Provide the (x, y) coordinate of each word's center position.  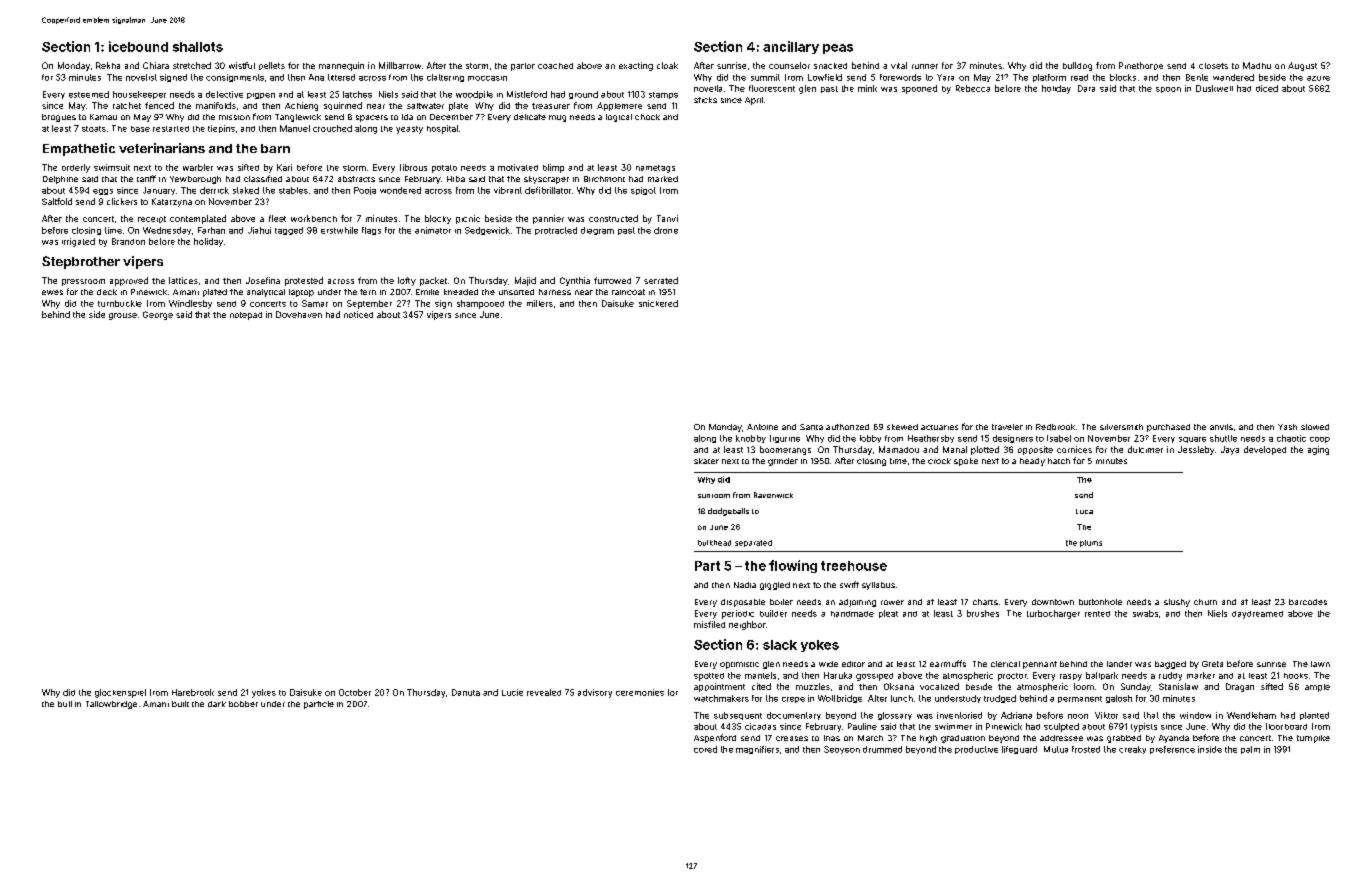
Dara (1086, 88)
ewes (52, 292)
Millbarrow (400, 65)
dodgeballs (728, 512)
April (754, 101)
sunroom (714, 496)
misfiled (709, 624)
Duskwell (1214, 88)
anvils (1221, 427)
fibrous (413, 167)
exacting (636, 66)
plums (1091, 543)
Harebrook (193, 692)
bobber (243, 704)
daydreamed (1257, 615)
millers (540, 303)
